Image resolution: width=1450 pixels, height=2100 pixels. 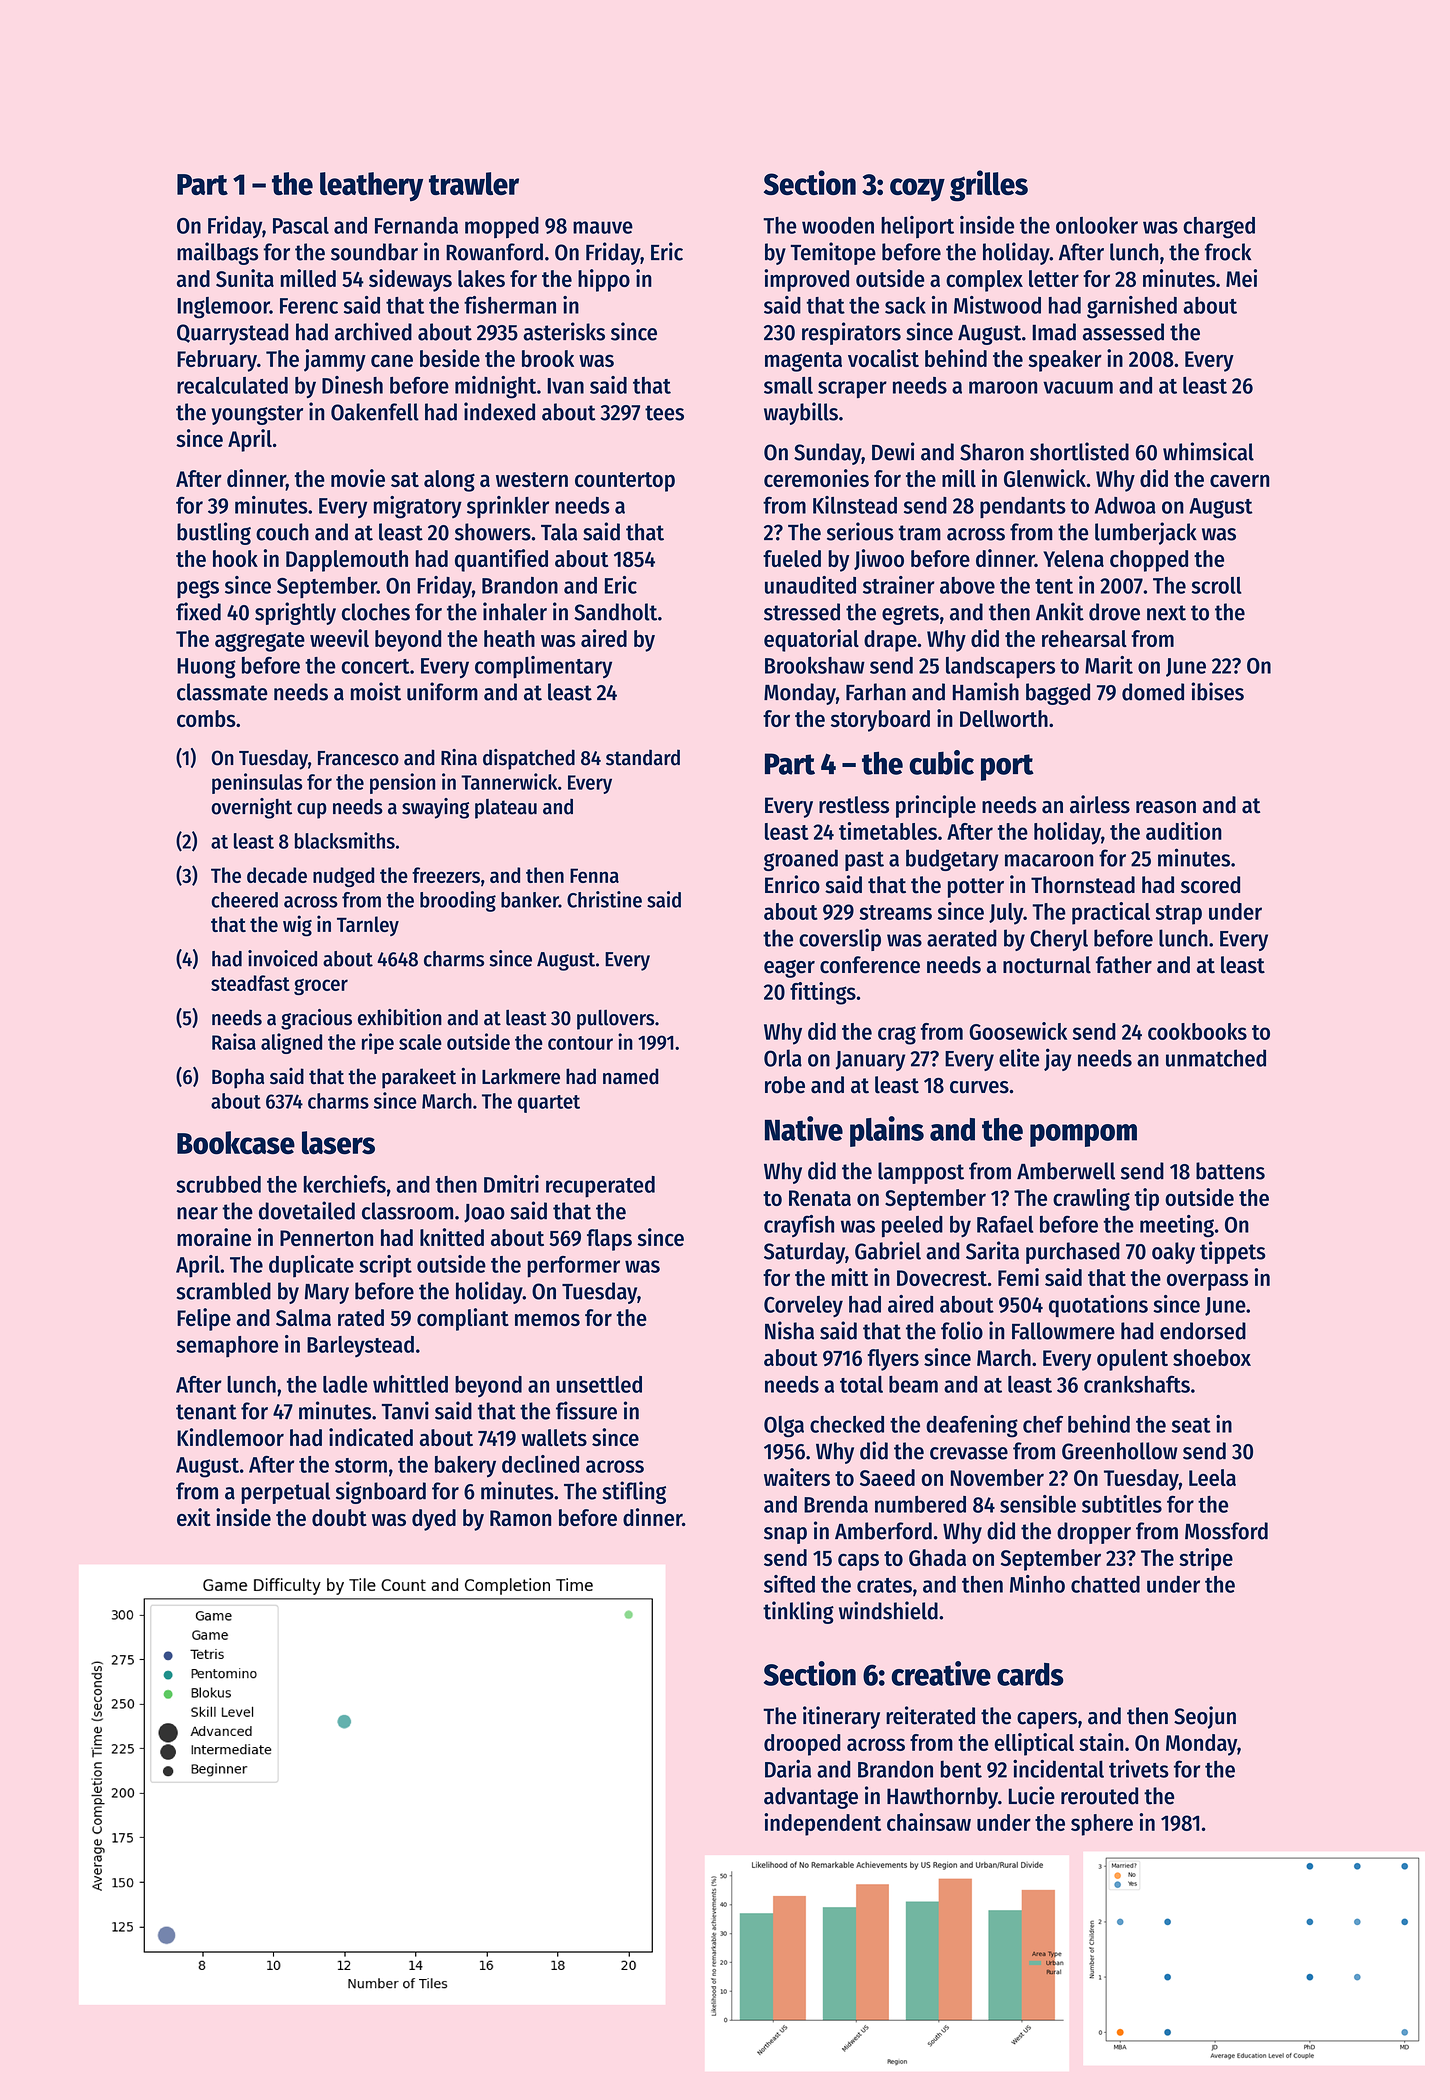 I want to click on Temitope, so click(x=833, y=253).
